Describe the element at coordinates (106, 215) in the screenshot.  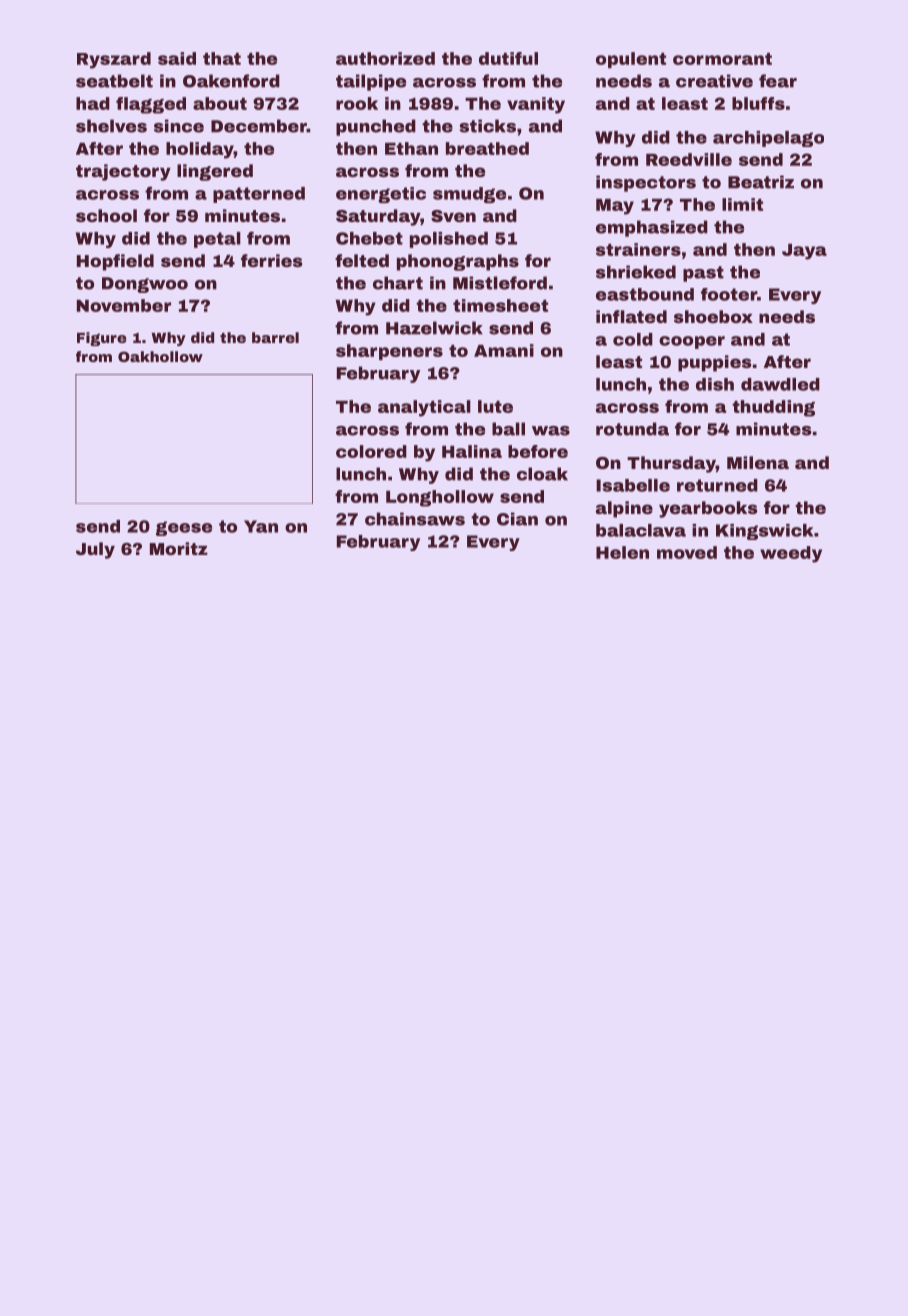
I see `school` at that location.
